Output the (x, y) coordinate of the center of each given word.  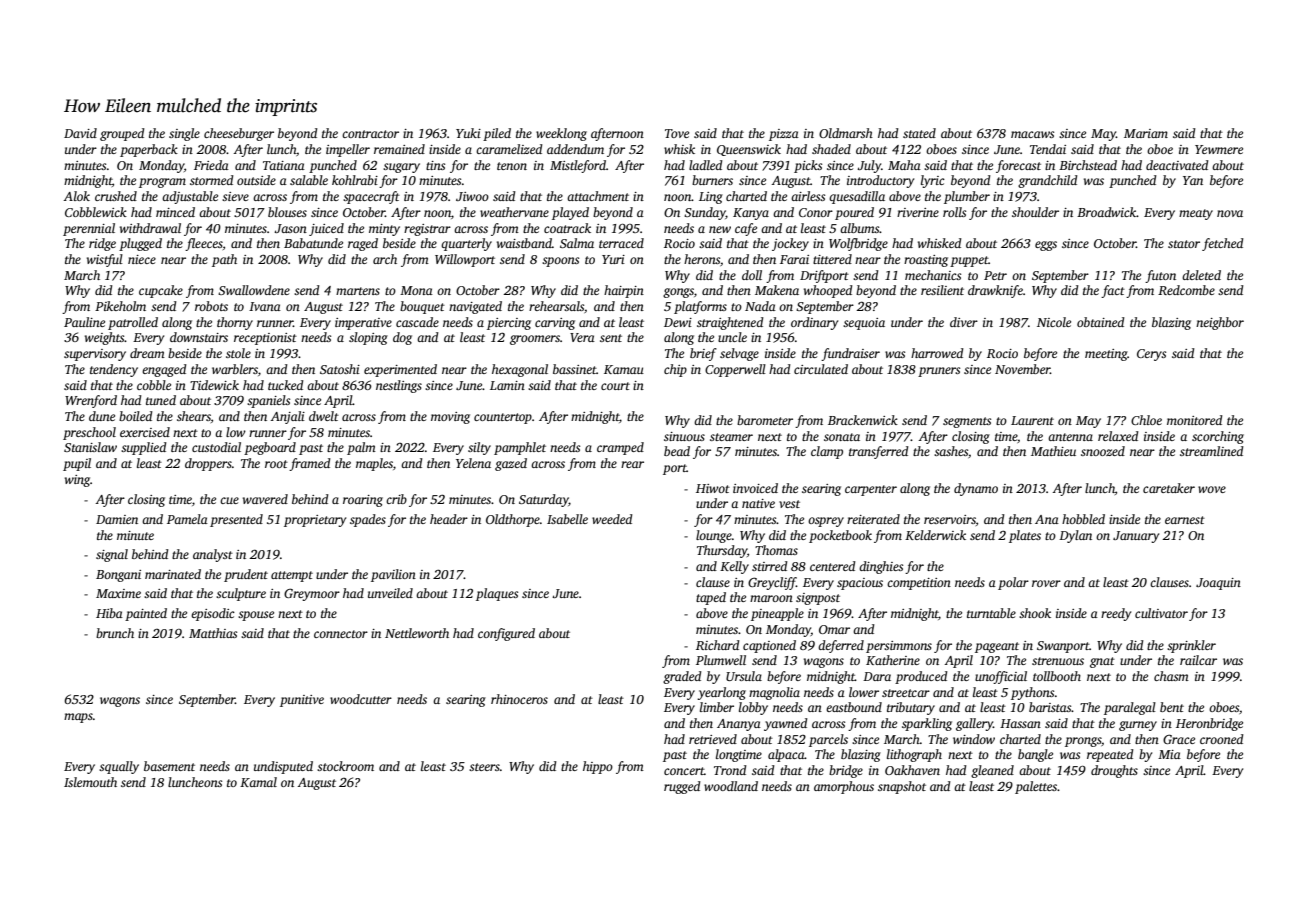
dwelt (324, 416)
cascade (417, 322)
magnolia (774, 693)
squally (119, 767)
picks (808, 166)
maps (78, 718)
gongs (678, 293)
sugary (401, 168)
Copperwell (735, 370)
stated (919, 133)
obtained (1101, 322)
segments (967, 422)
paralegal (1130, 708)
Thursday (722, 551)
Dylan (1075, 536)
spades (368, 520)
